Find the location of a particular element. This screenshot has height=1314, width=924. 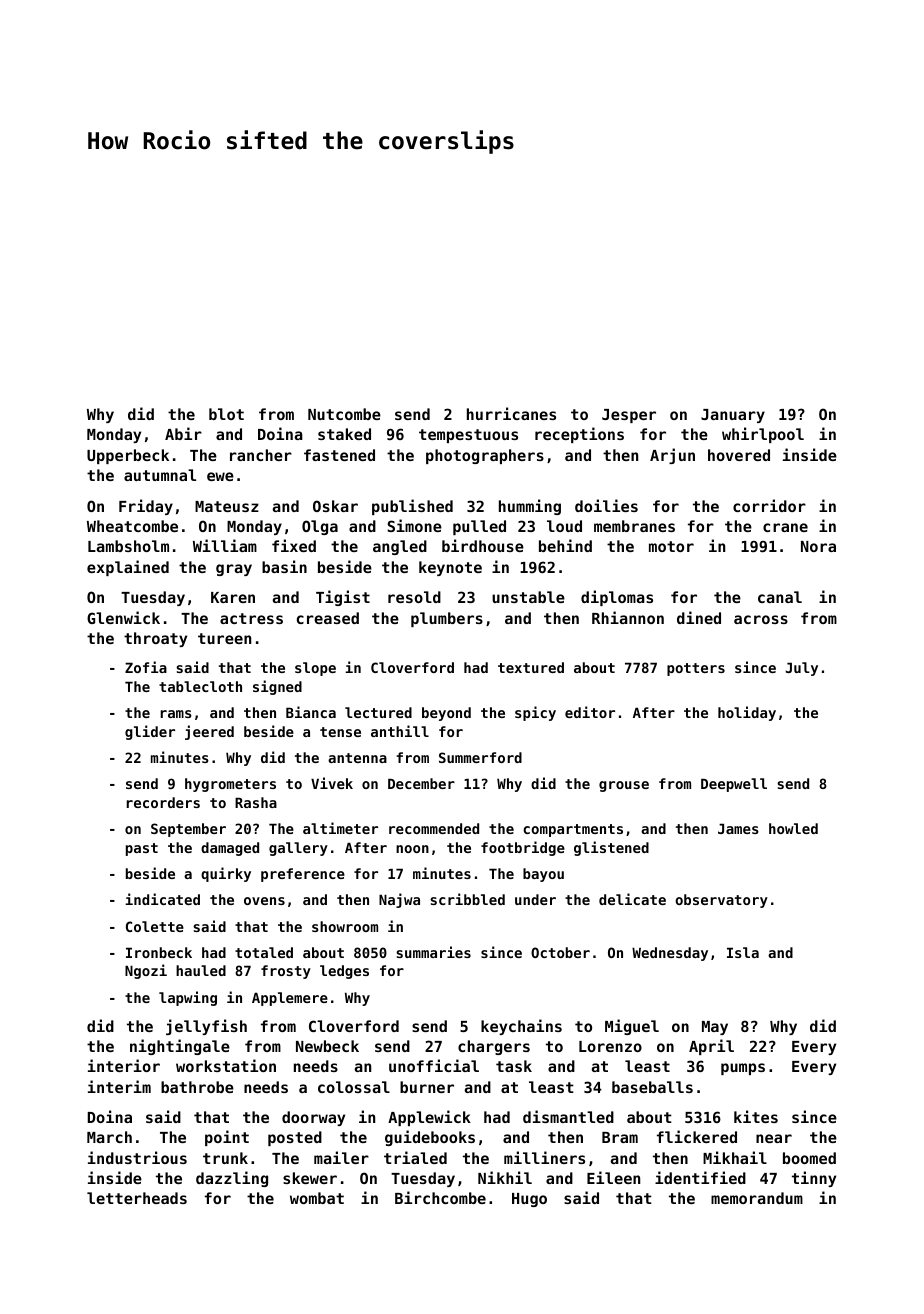

Olga is located at coordinates (320, 527).
